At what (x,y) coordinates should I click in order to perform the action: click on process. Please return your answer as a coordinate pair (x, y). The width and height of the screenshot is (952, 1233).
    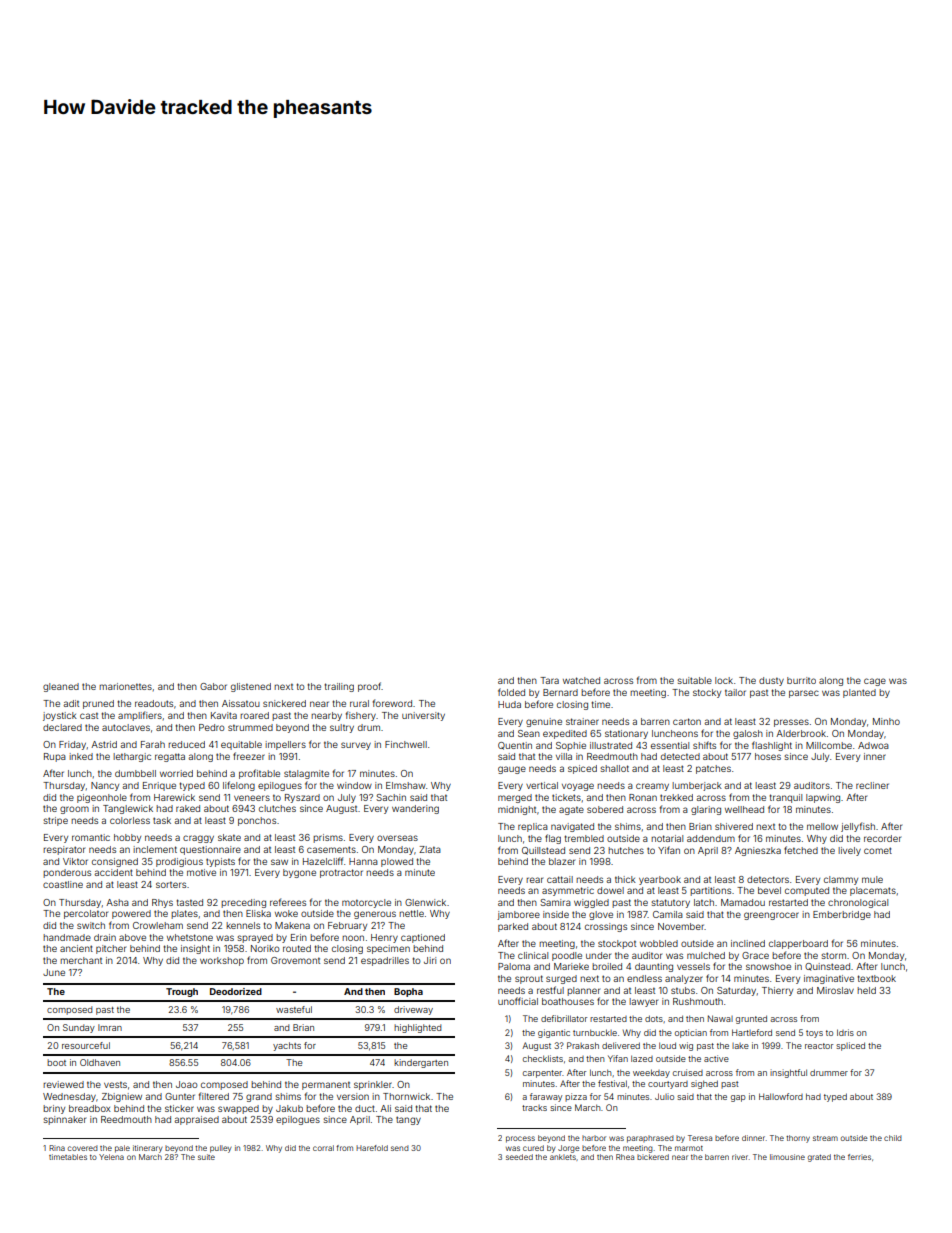
    Looking at the image, I should click on (520, 1139).
